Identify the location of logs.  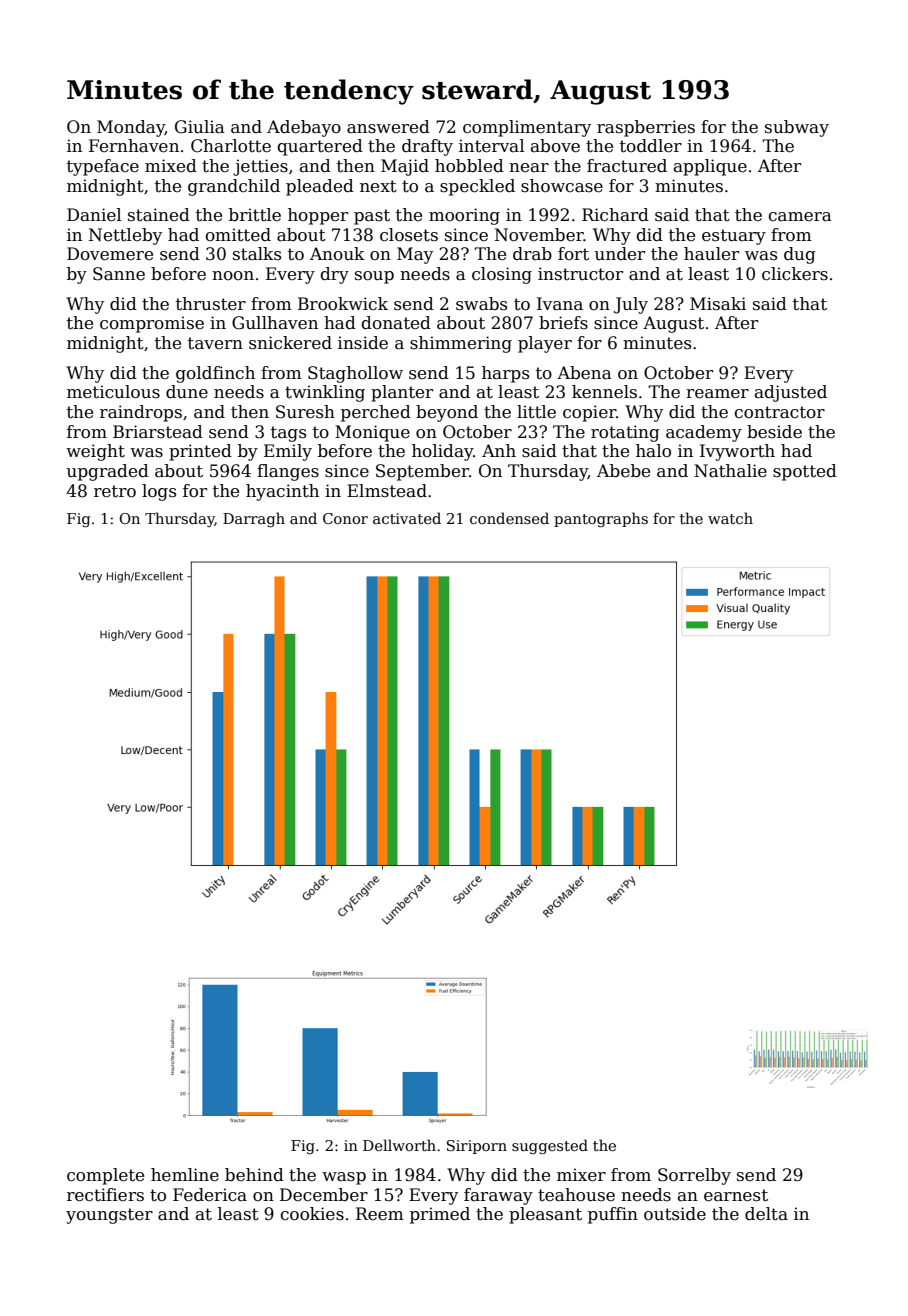
(159, 492).
